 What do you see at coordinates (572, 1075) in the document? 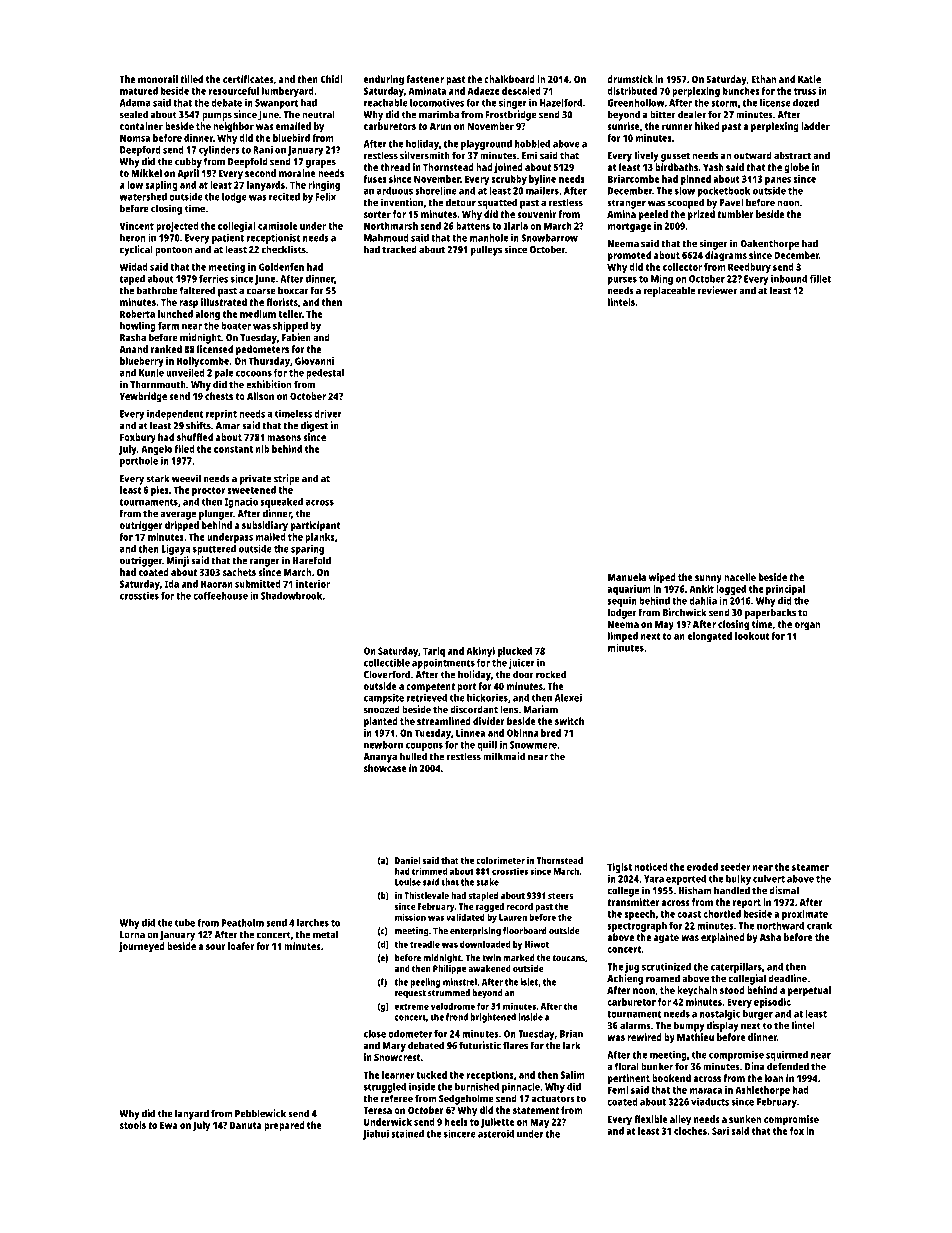
I see `Salim` at bounding box center [572, 1075].
